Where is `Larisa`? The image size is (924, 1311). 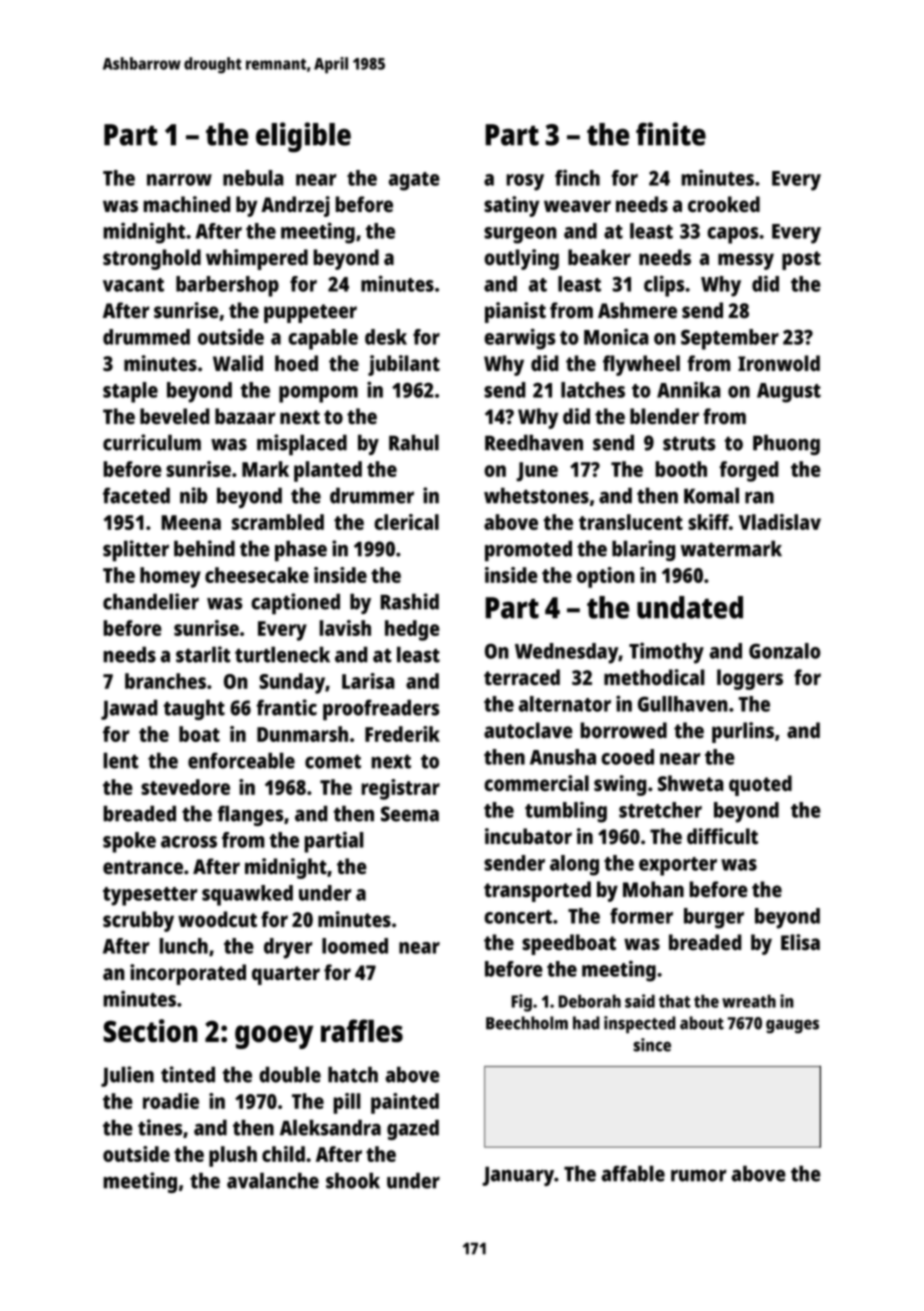 Larisa is located at coordinates (368, 681).
